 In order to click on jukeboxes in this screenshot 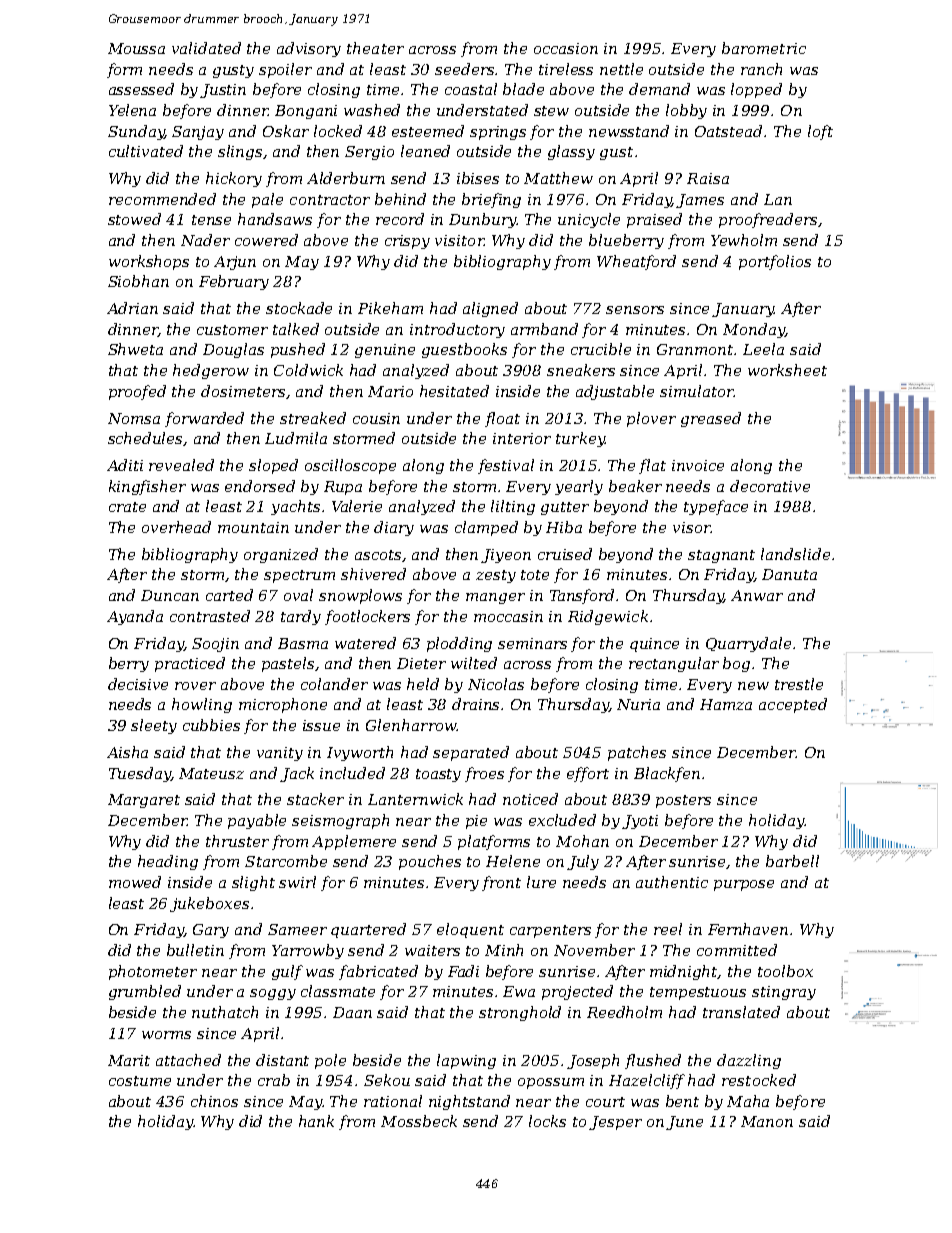, I will do `click(209, 904)`.
